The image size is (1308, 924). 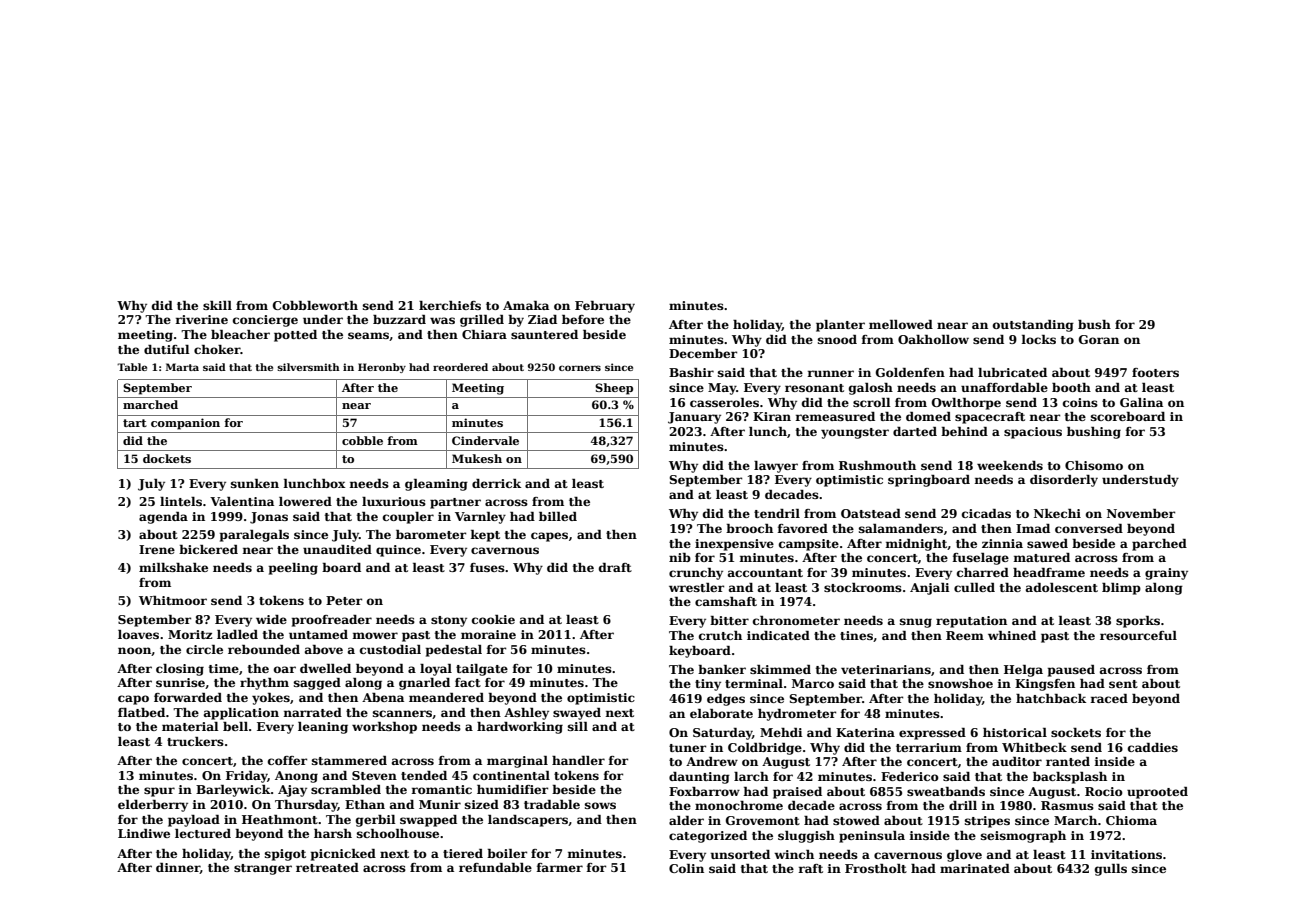 What do you see at coordinates (1033, 326) in the screenshot?
I see `outstanding` at bounding box center [1033, 326].
